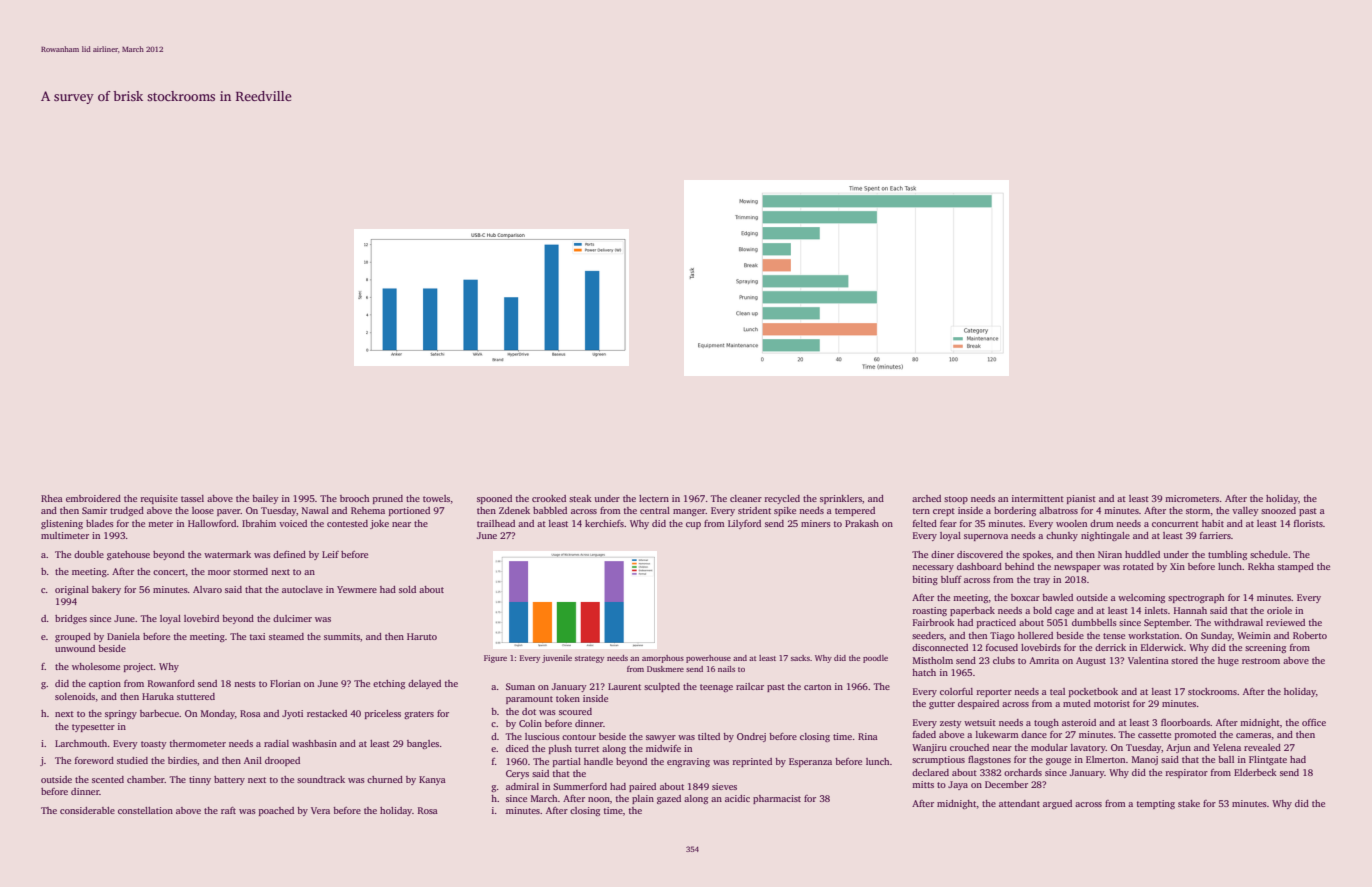  What do you see at coordinates (604, 523) in the image?
I see `kerchiefs` at bounding box center [604, 523].
